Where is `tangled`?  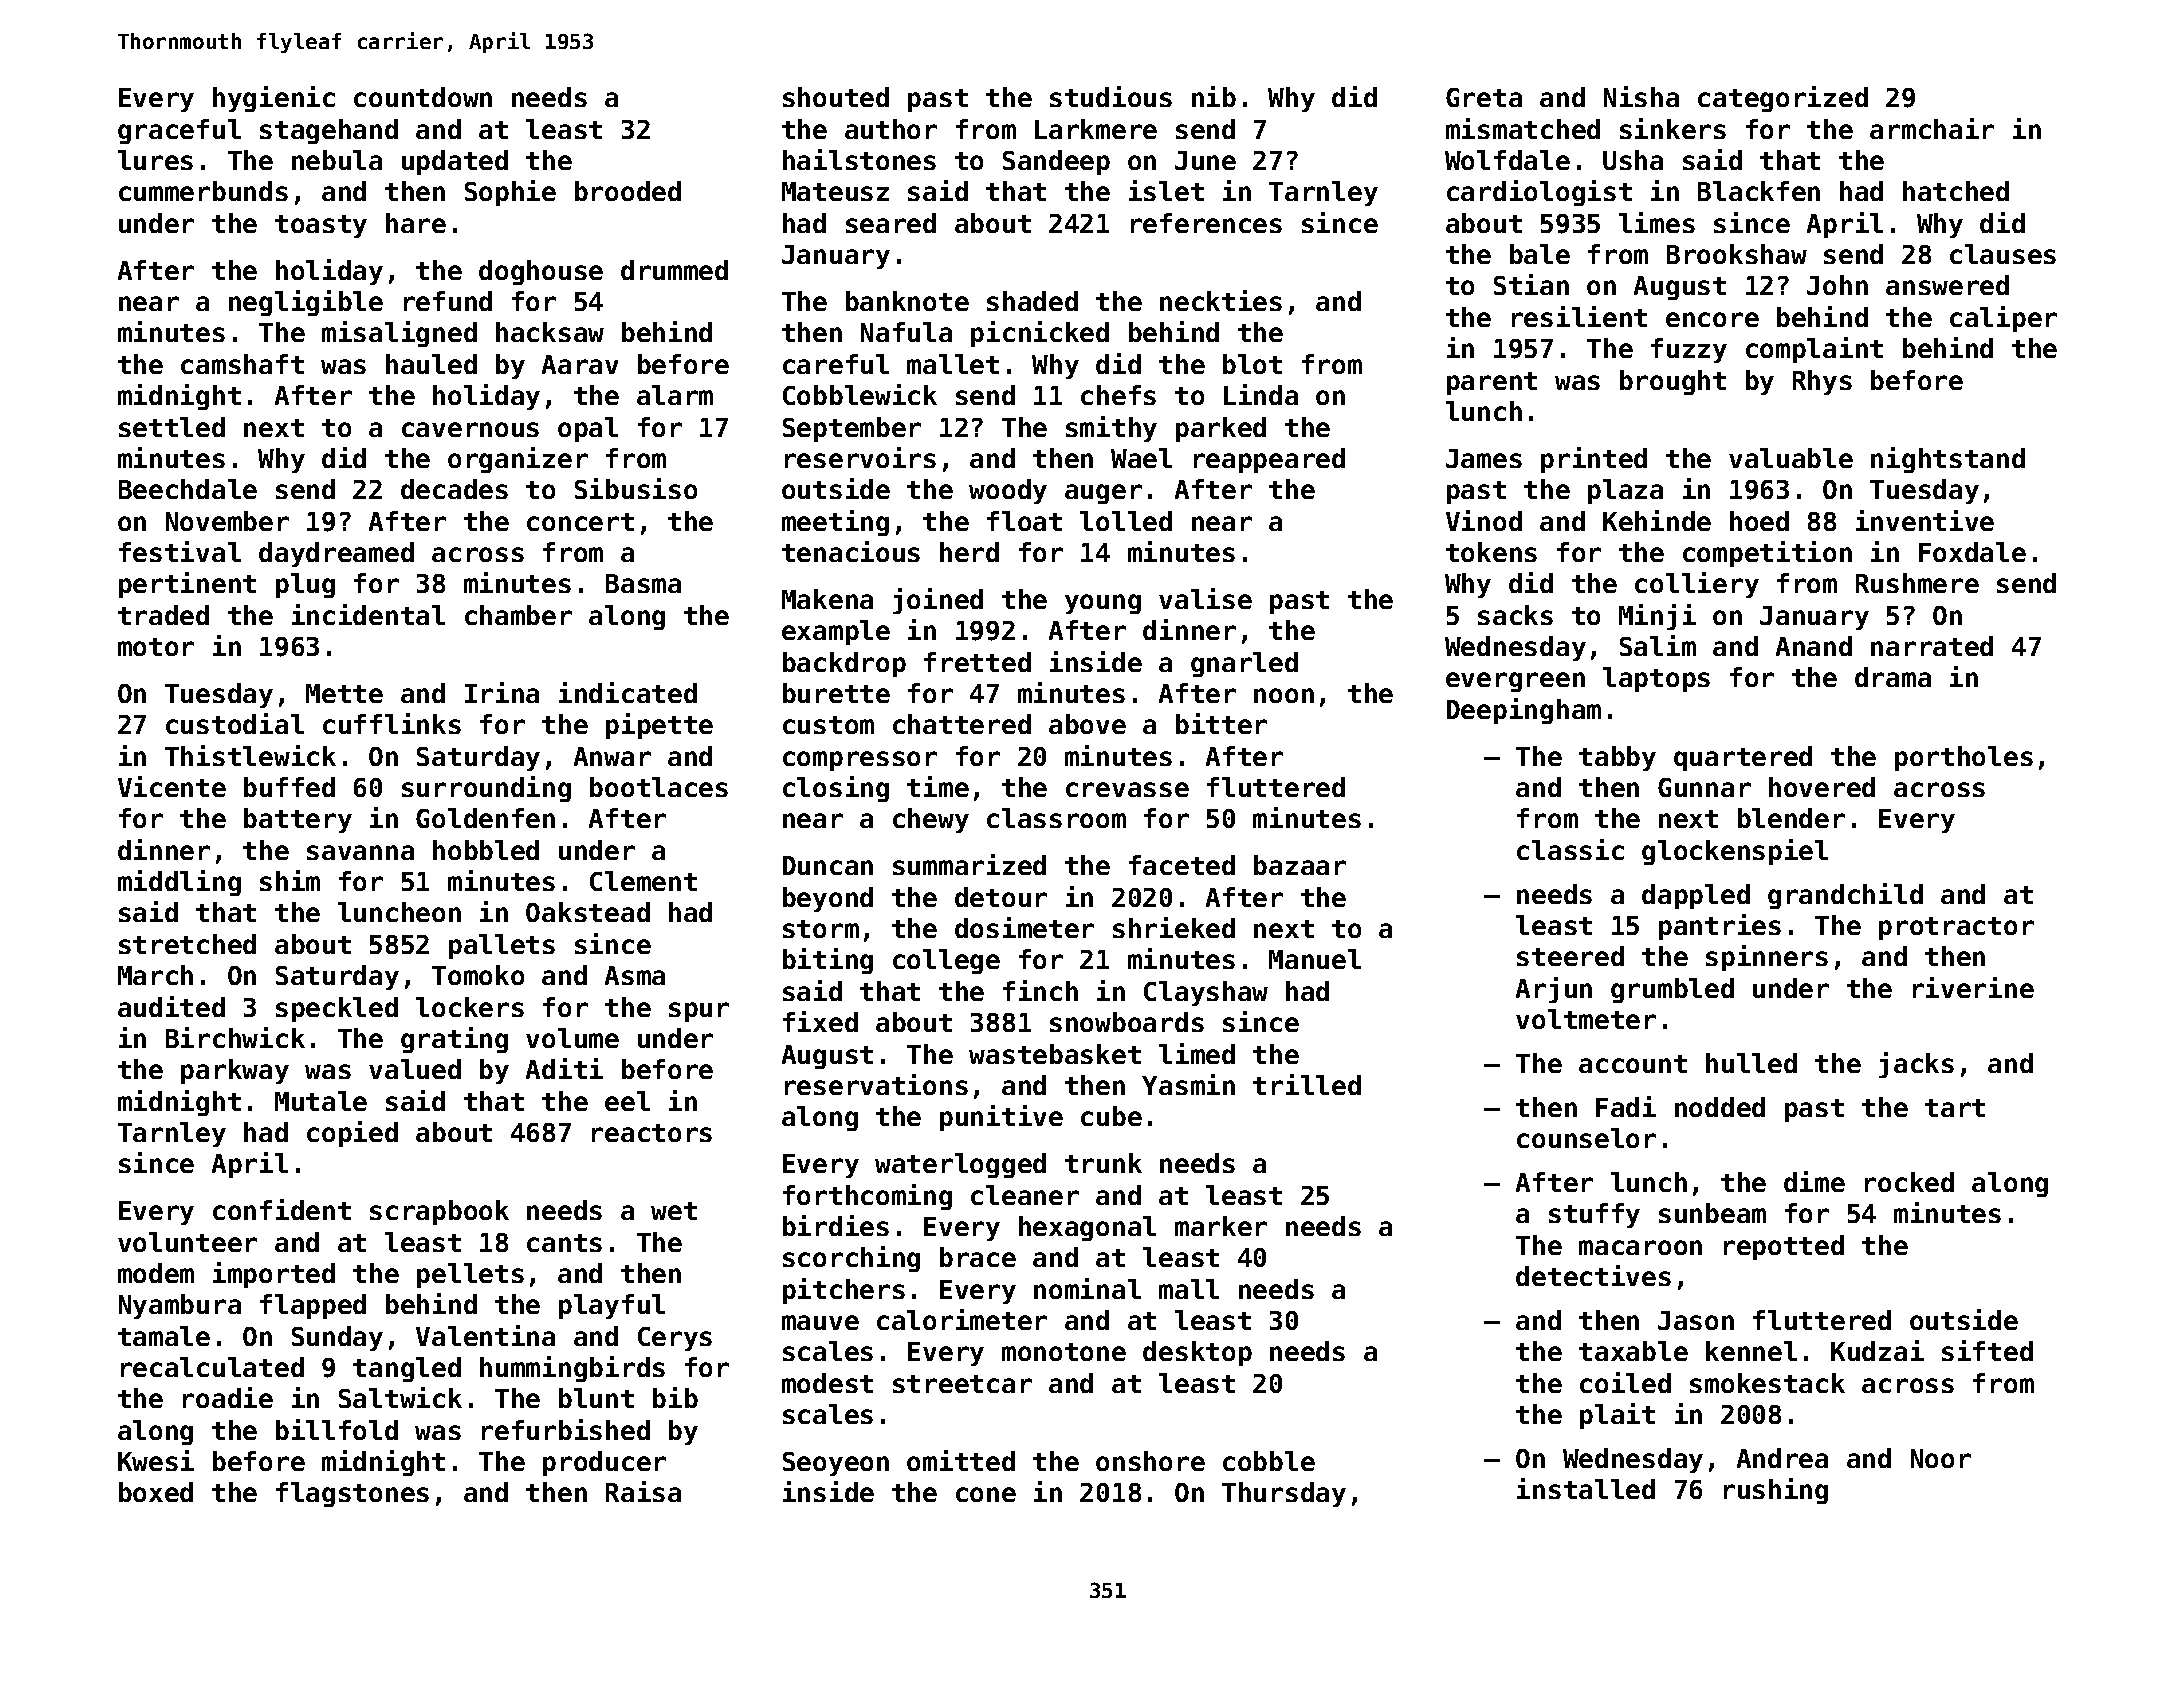 tangled is located at coordinates (407, 1369).
